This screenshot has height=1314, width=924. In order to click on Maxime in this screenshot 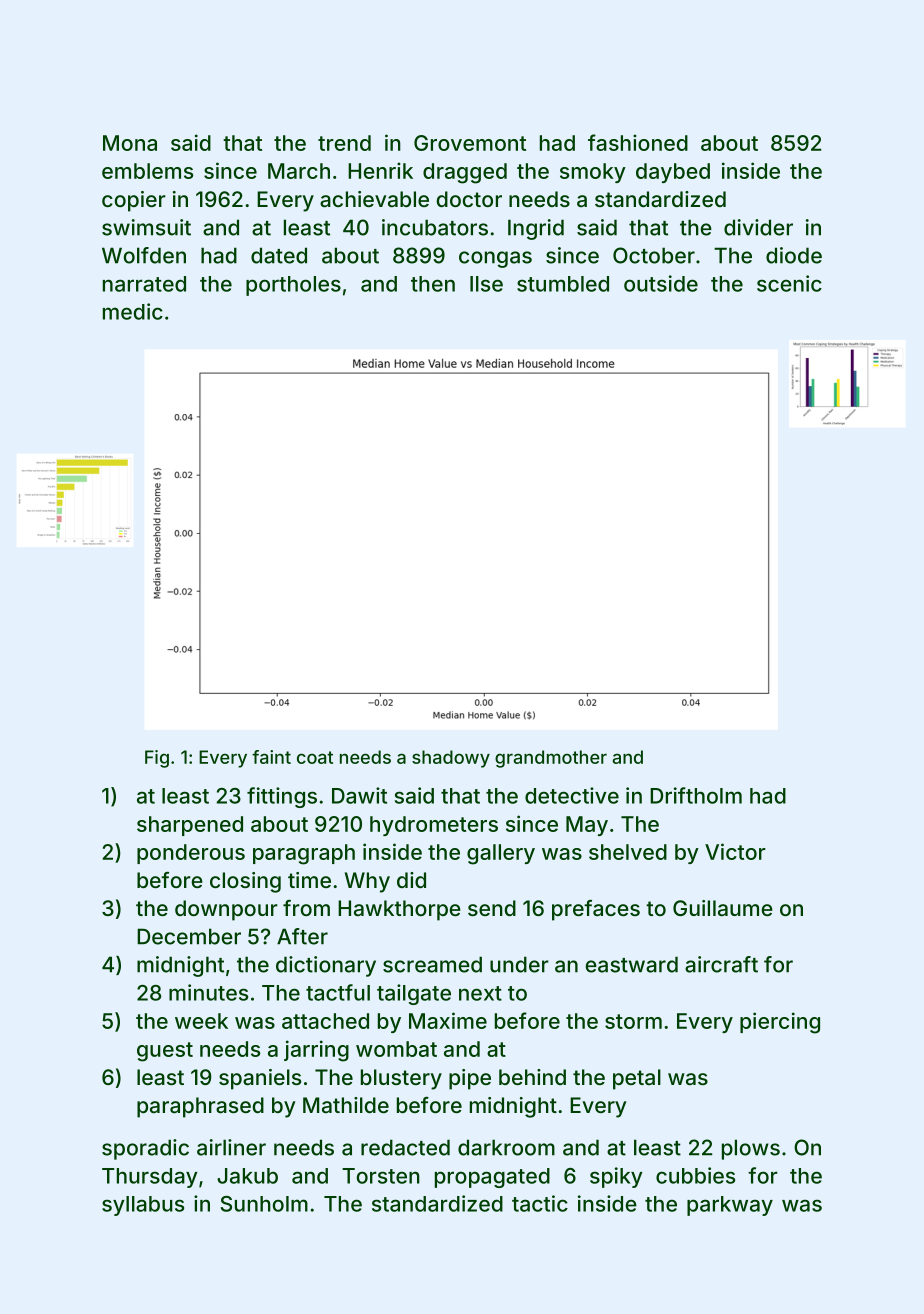, I will do `click(448, 1020)`.
